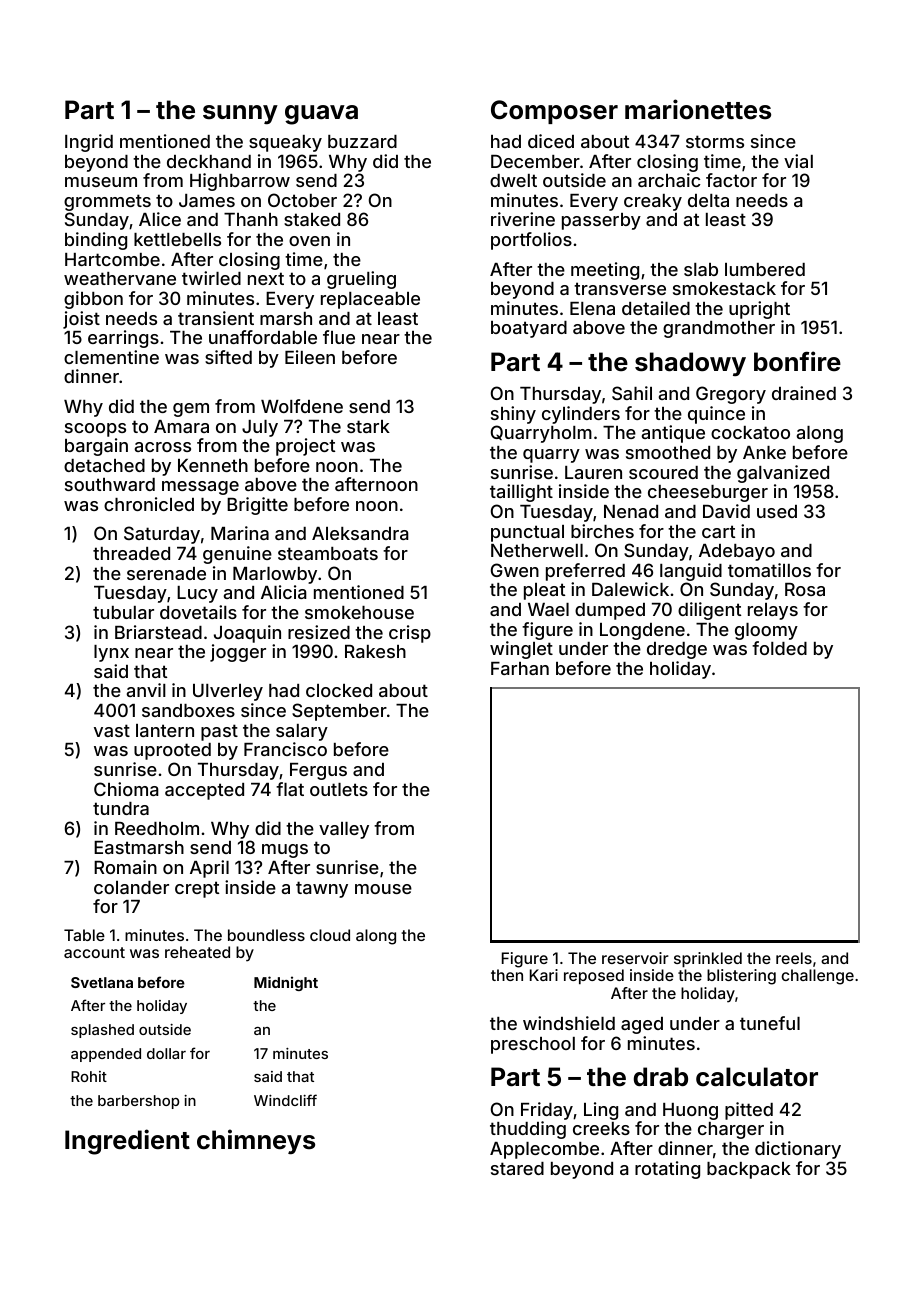 The image size is (924, 1311). I want to click on chronicled, so click(149, 504).
